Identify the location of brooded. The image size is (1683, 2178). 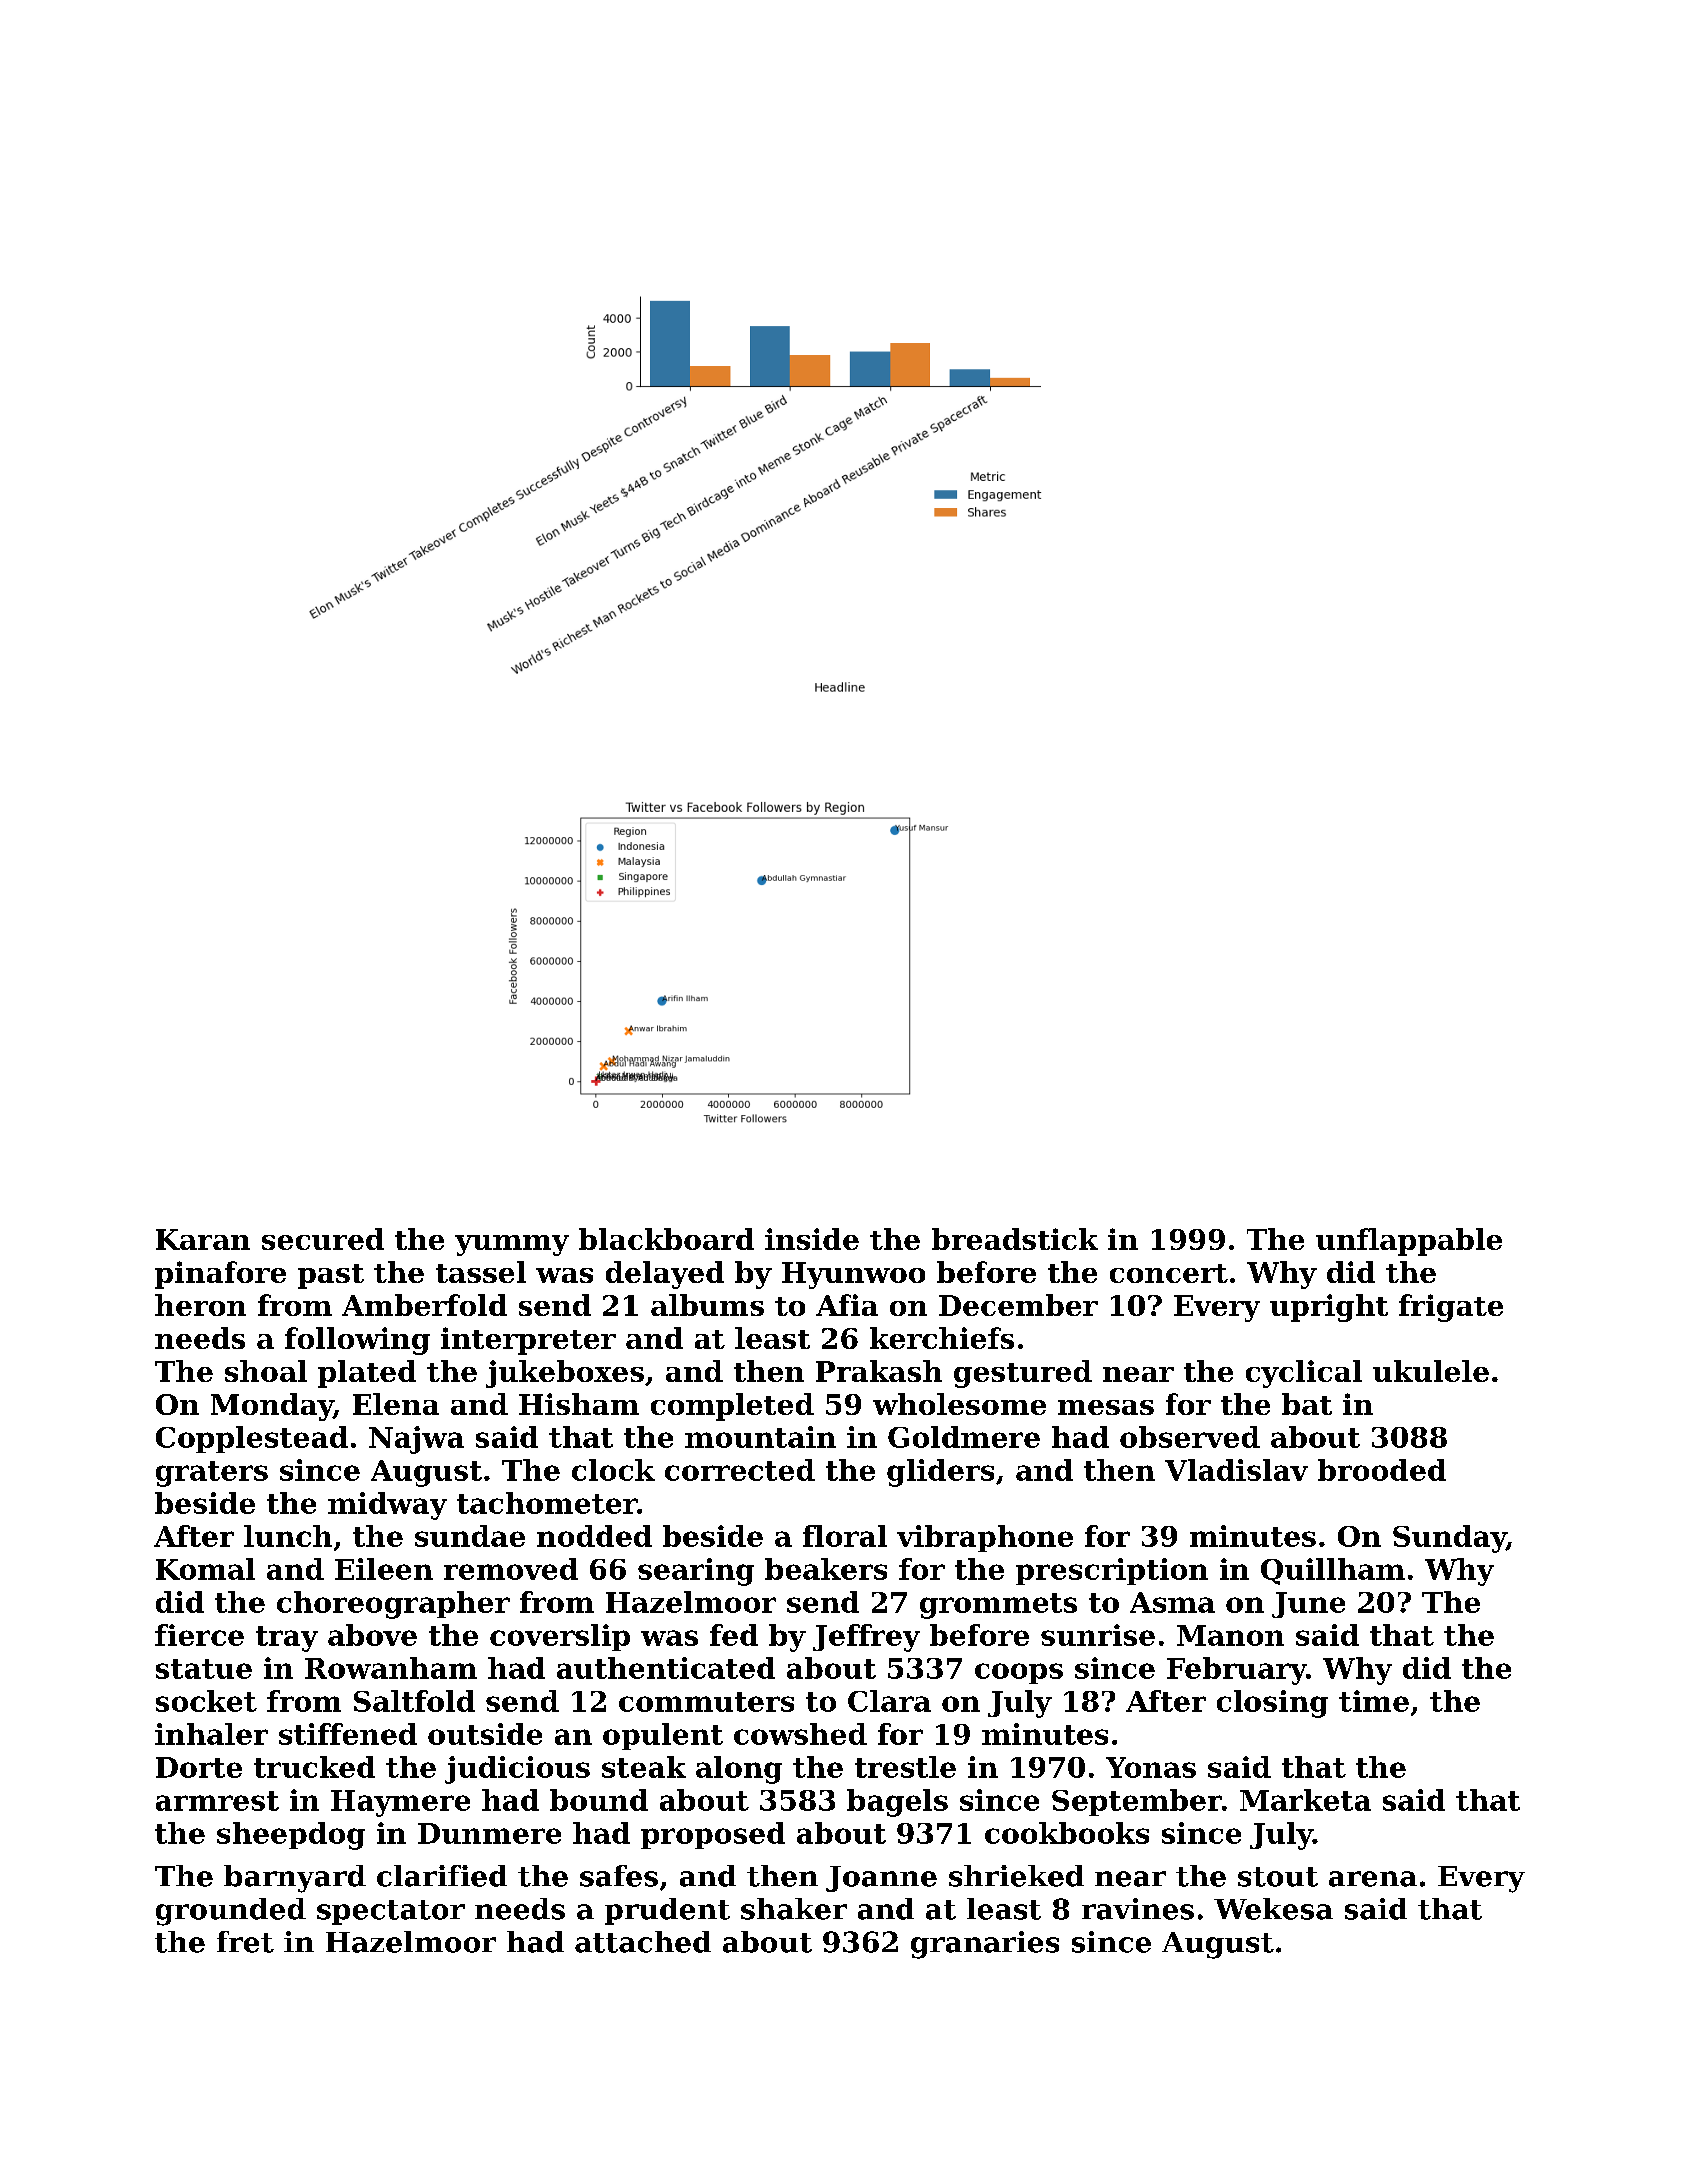
(1382, 1470).
